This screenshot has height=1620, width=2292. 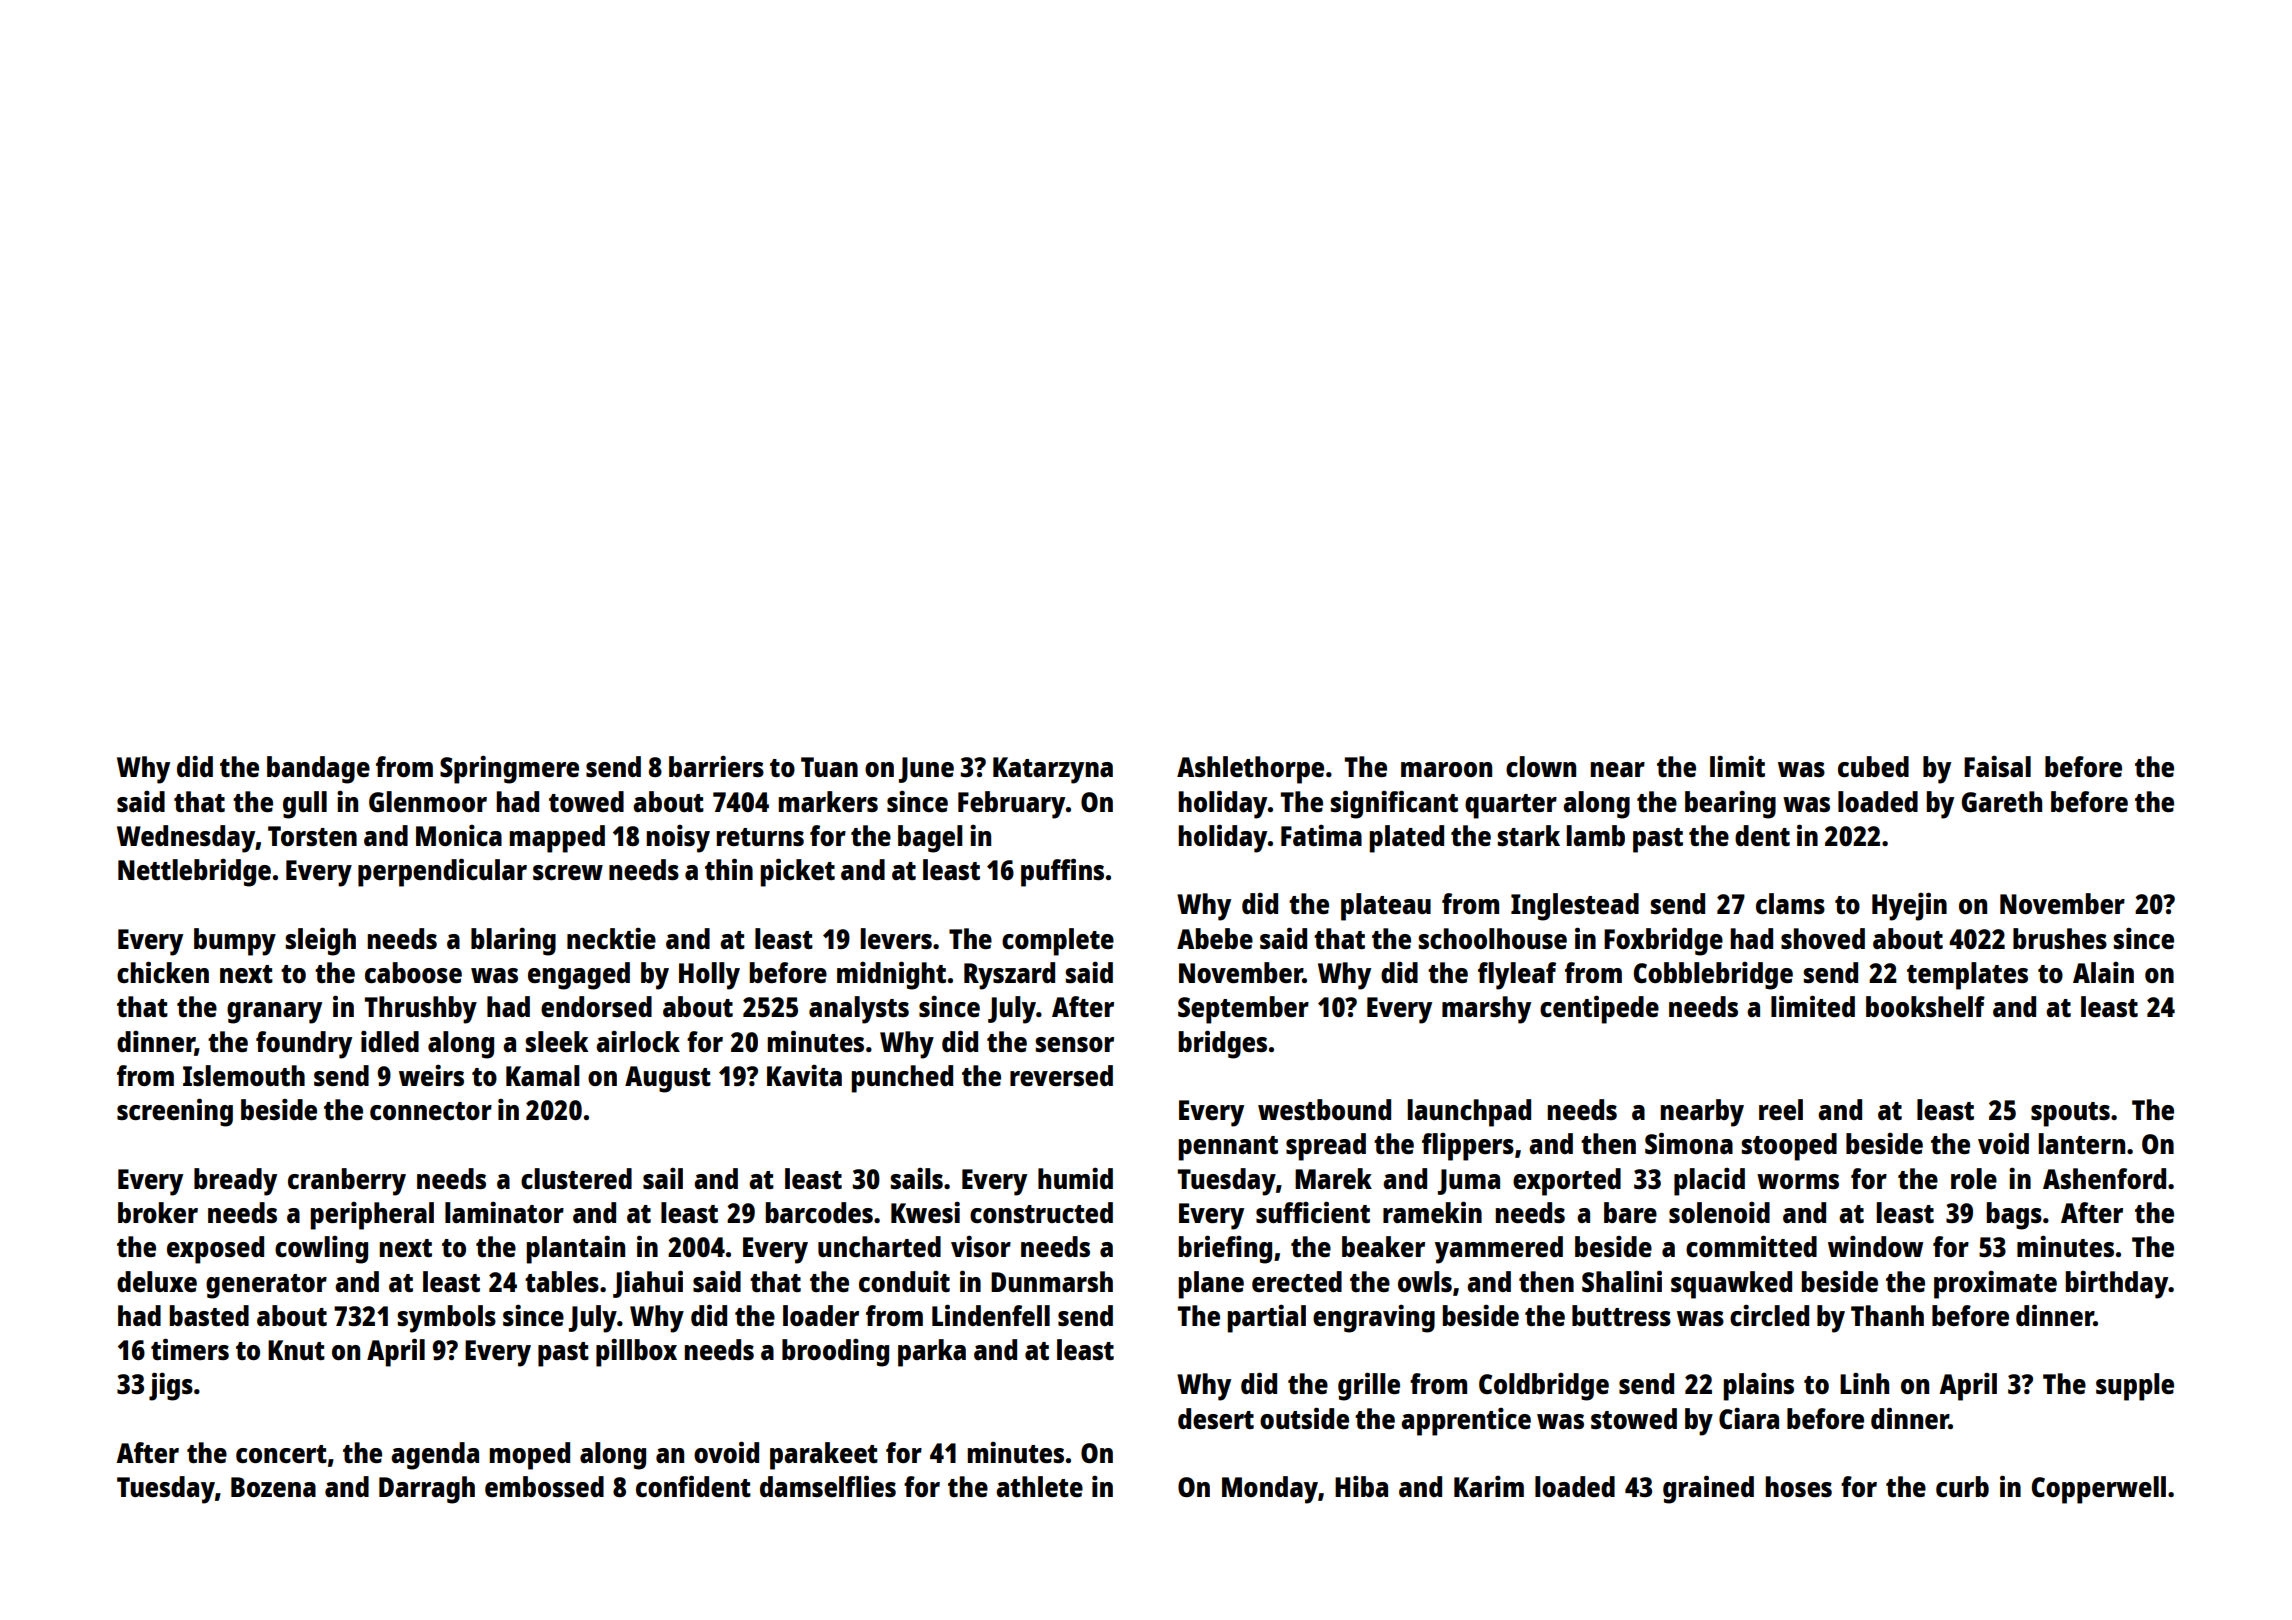 I want to click on cubed, so click(x=1873, y=766).
